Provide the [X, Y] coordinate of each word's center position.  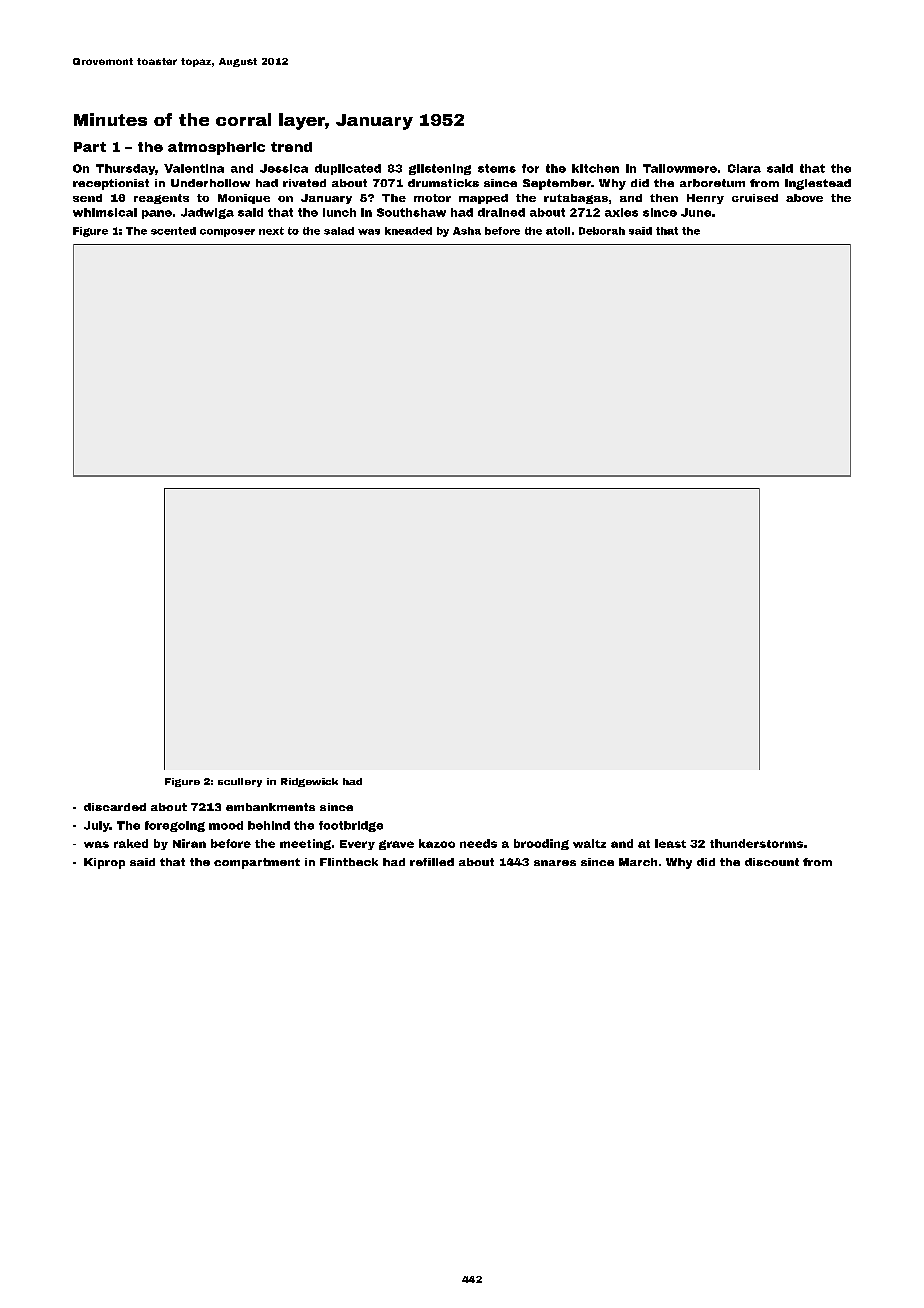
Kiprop [104, 863]
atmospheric [216, 148]
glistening [440, 169]
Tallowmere [680, 168]
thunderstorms [756, 843]
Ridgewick [309, 782]
